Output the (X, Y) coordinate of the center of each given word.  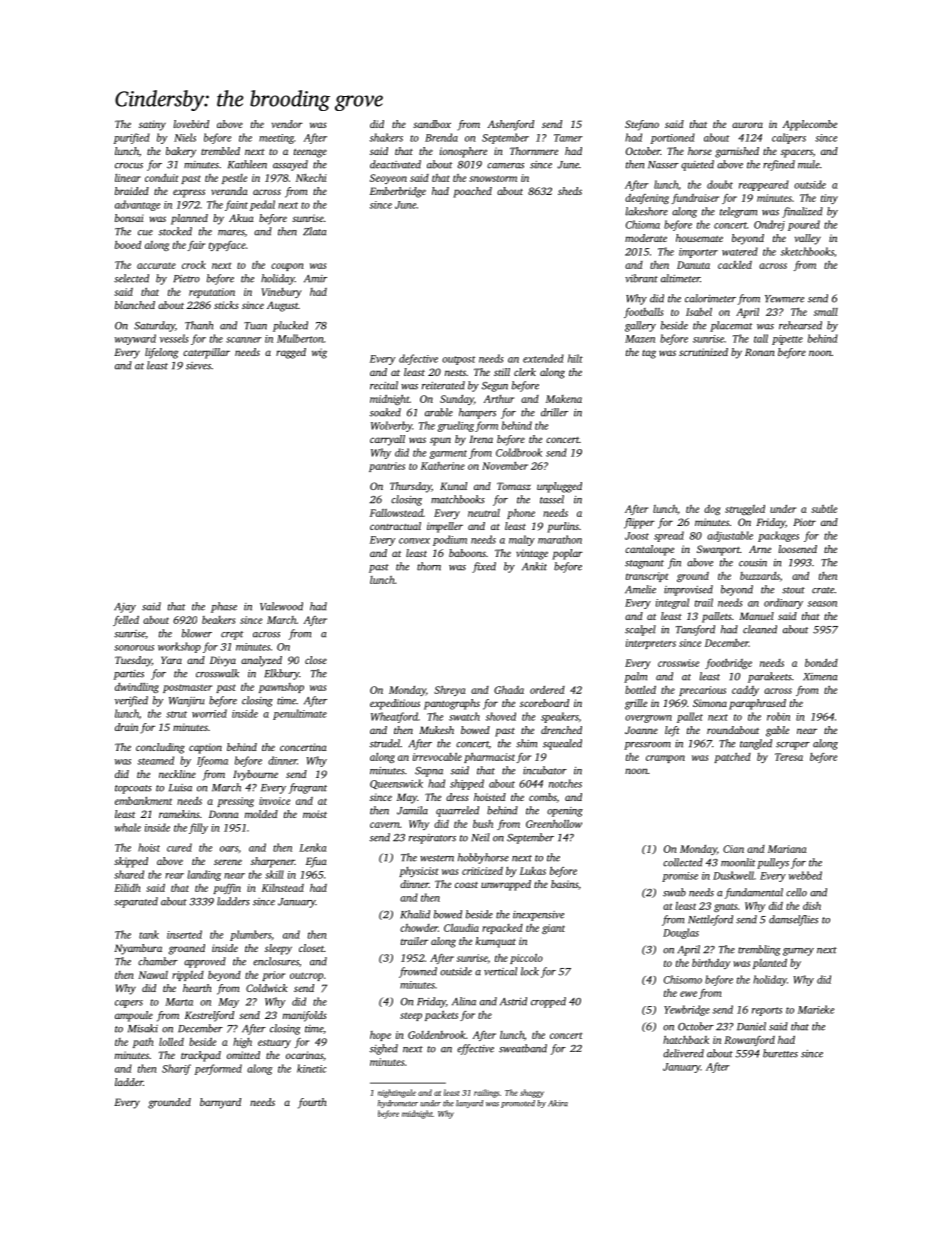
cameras (505, 166)
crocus (129, 166)
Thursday (410, 487)
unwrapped (506, 885)
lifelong (161, 353)
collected (683, 862)
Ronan (760, 352)
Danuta (693, 265)
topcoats (133, 789)
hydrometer (398, 1104)
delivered (683, 1053)
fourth (312, 1103)
